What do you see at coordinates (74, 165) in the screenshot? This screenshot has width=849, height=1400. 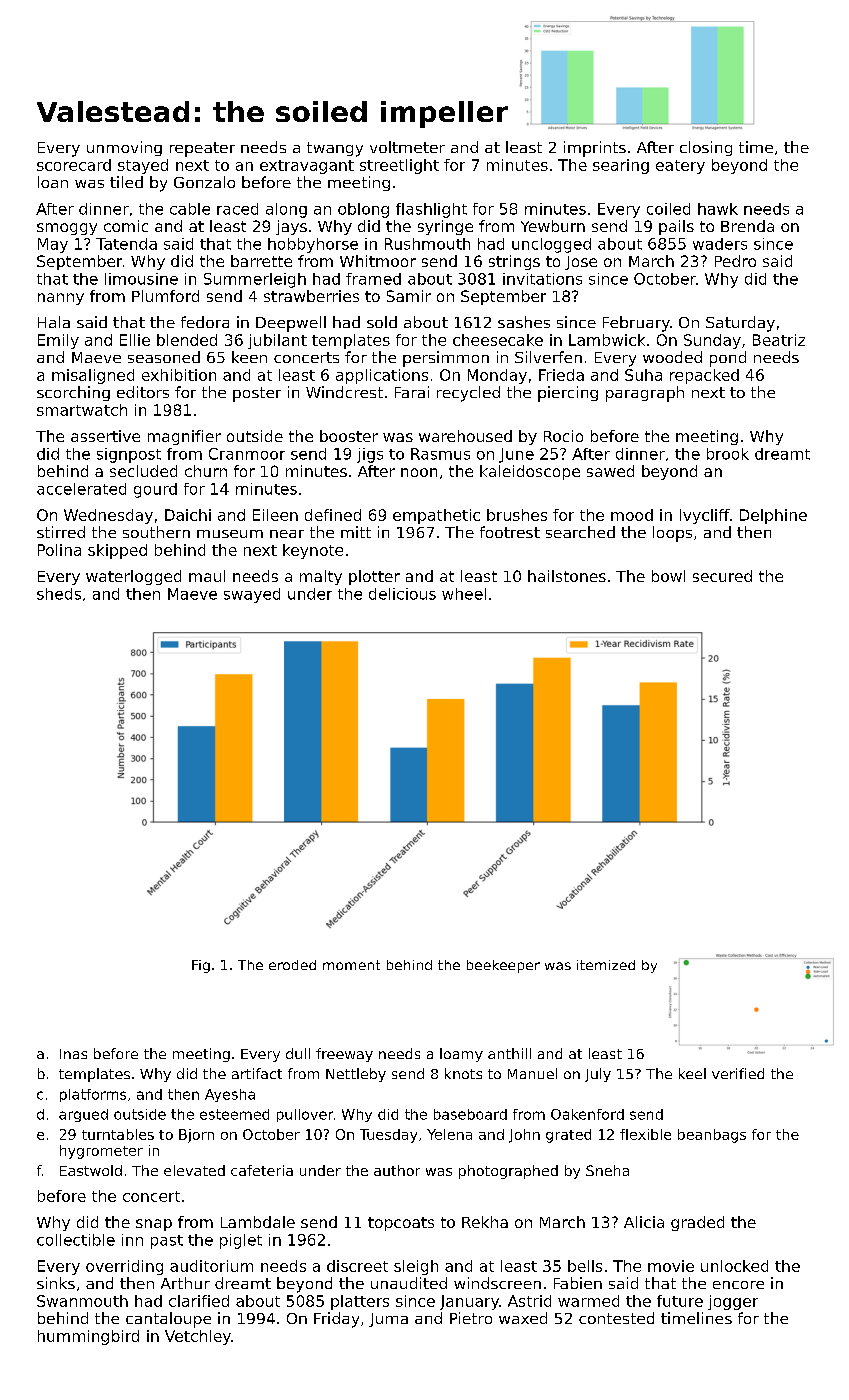 I see `scorecard` at bounding box center [74, 165].
